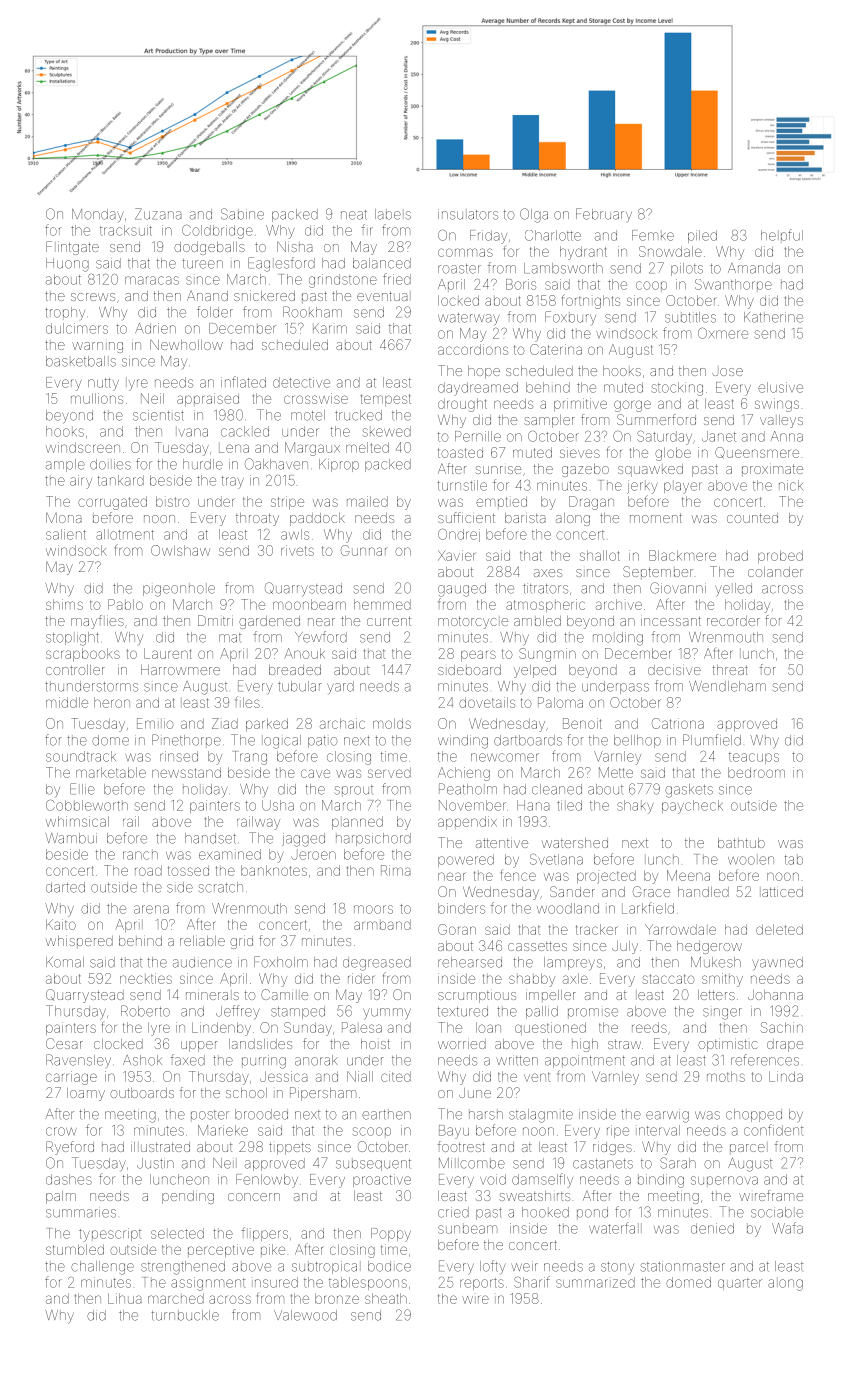  What do you see at coordinates (386, 1298) in the screenshot?
I see `sheath` at bounding box center [386, 1298].
